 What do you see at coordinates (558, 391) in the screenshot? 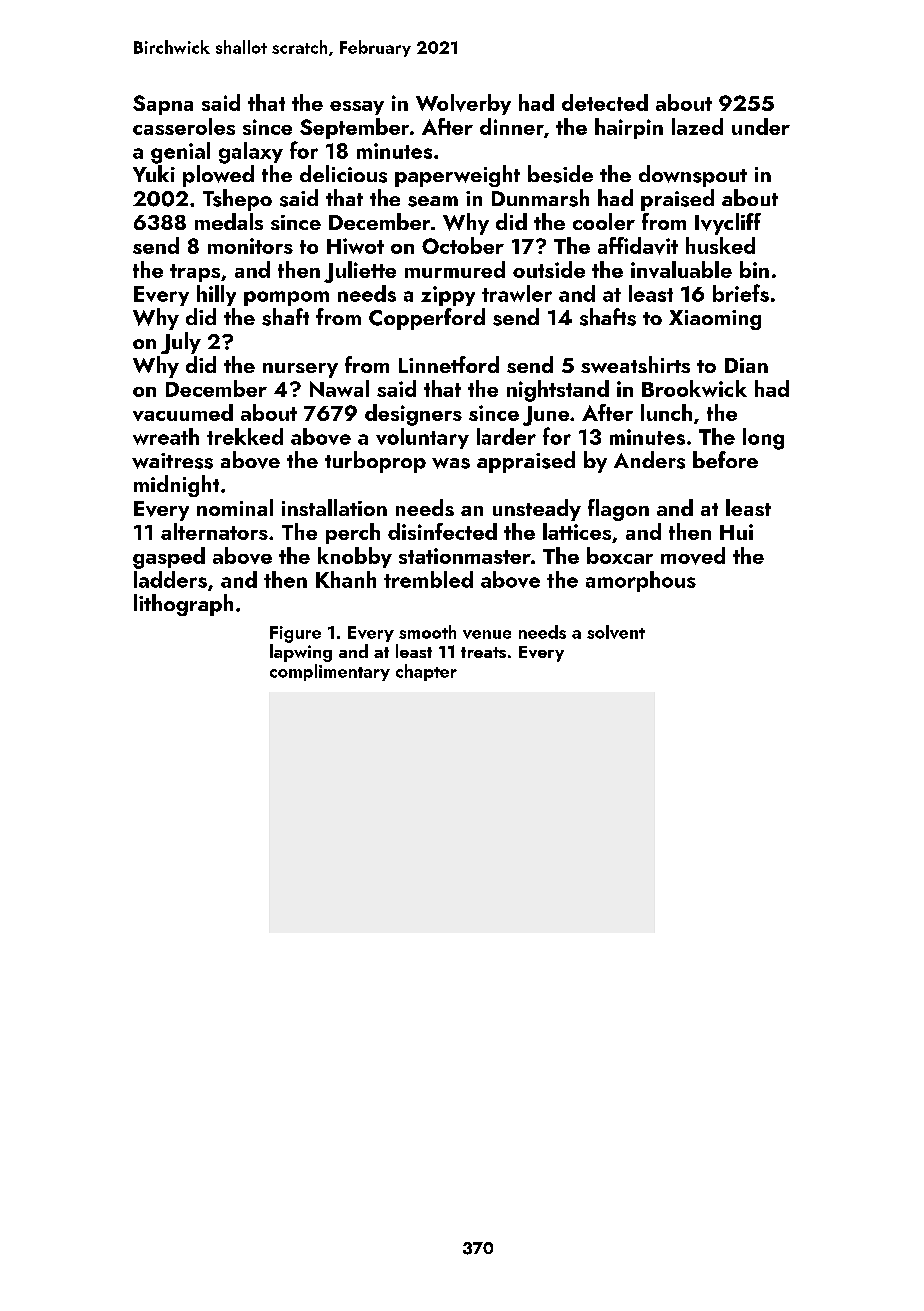
I see `nightstand` at bounding box center [558, 391].
